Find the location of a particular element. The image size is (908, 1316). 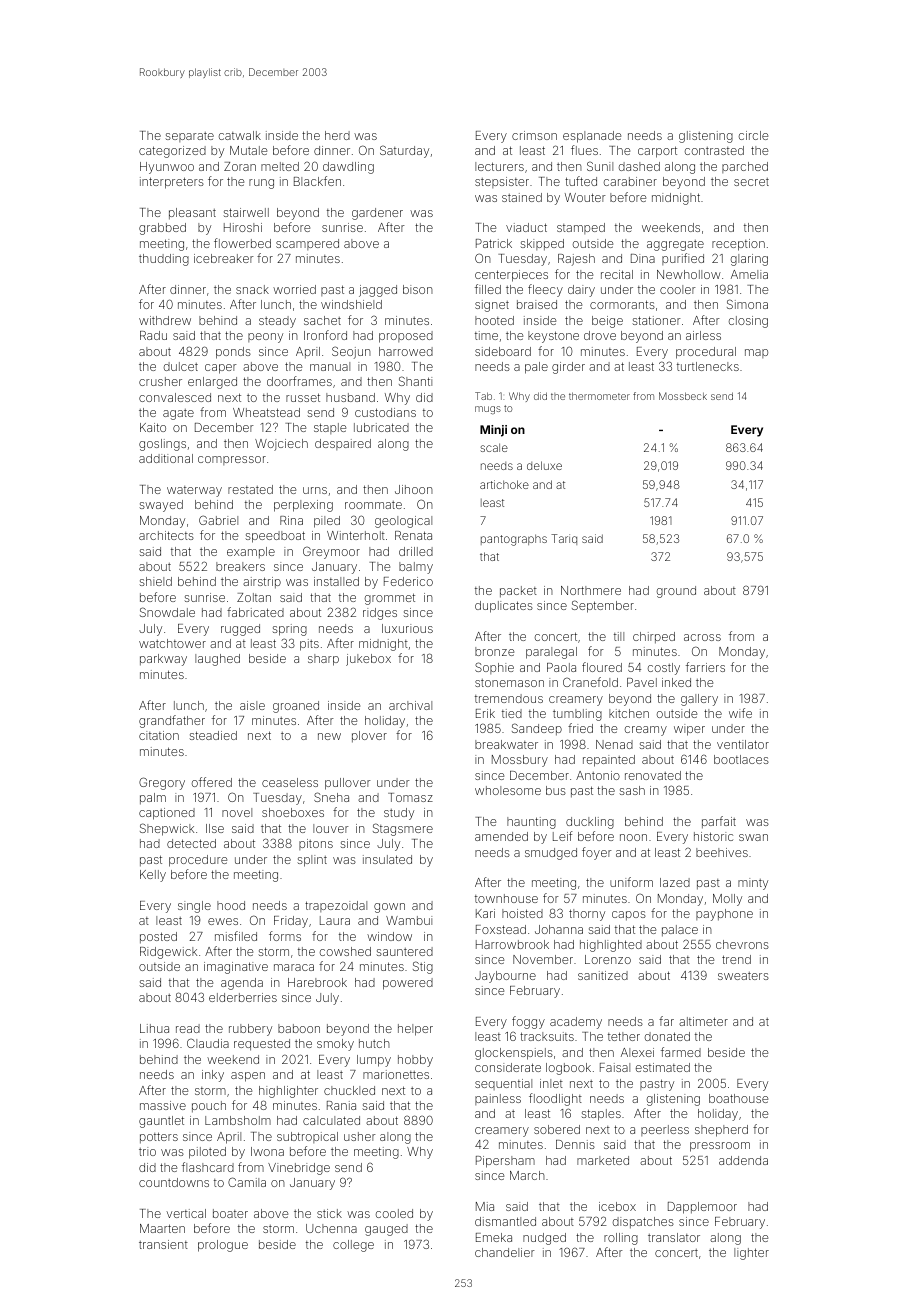

Mia is located at coordinates (485, 1206).
